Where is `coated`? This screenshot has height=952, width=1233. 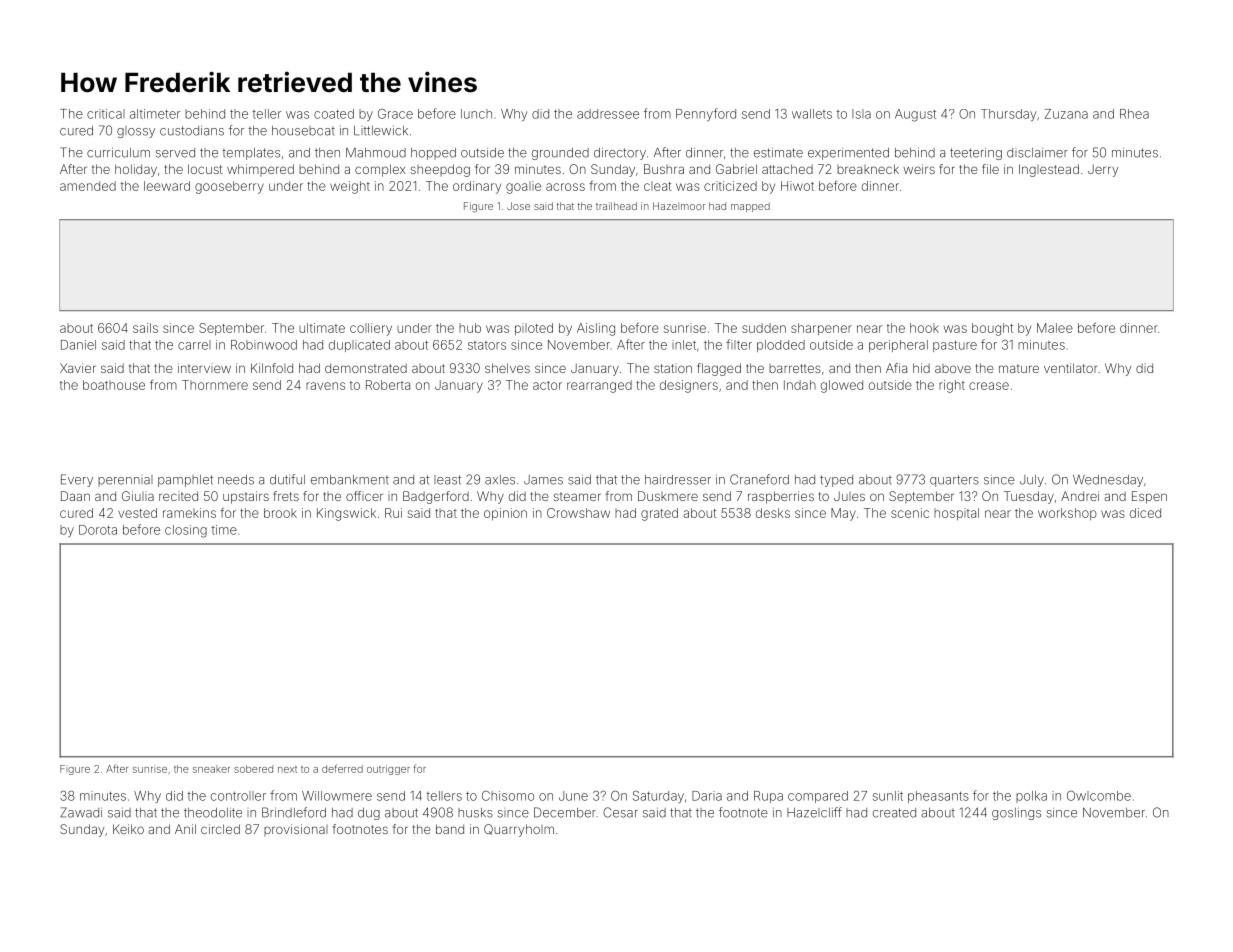
coated is located at coordinates (334, 114).
